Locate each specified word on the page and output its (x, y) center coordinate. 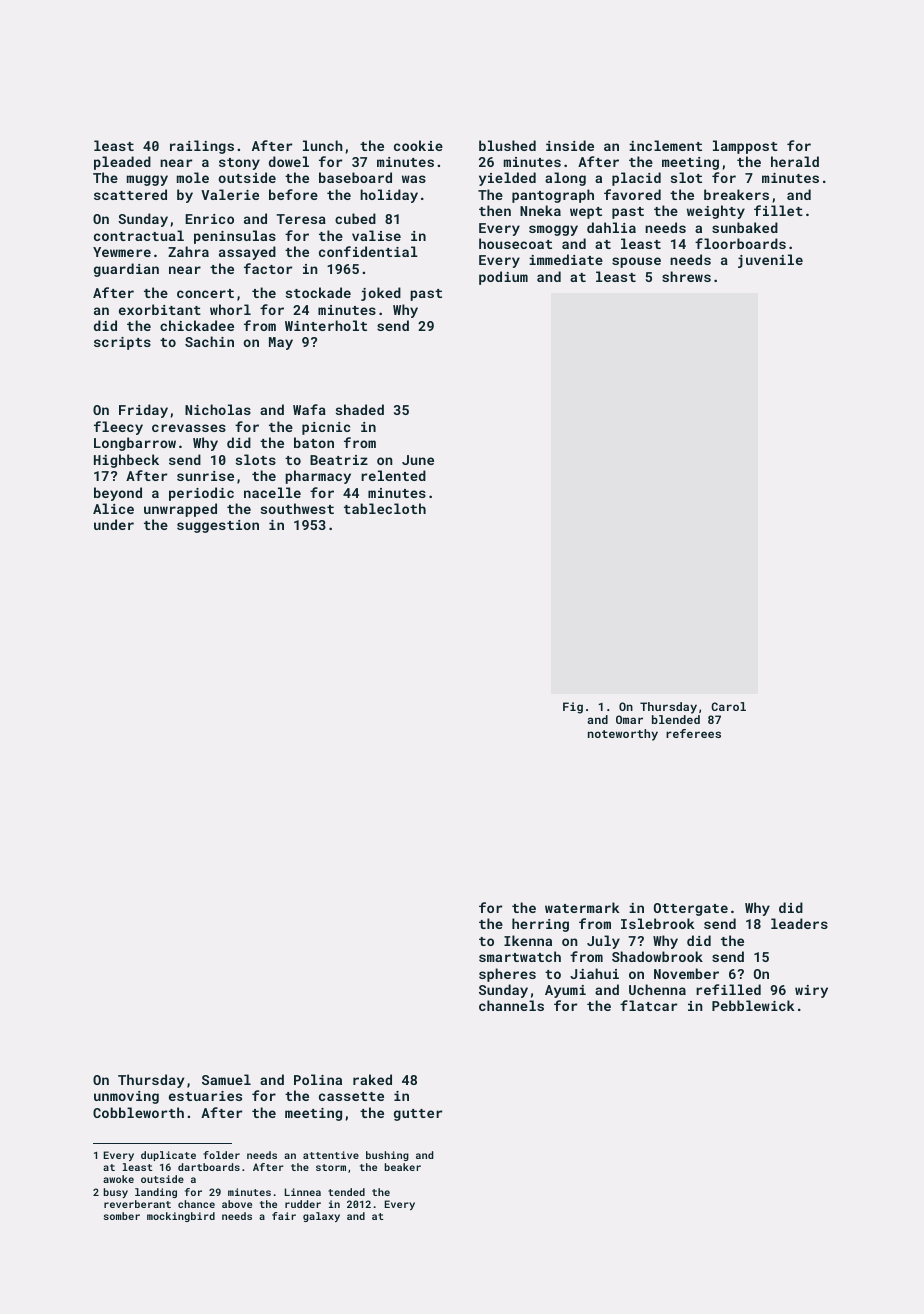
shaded (360, 409)
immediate (566, 259)
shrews (686, 276)
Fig (573, 708)
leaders (799, 923)
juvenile (770, 261)
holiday (389, 196)
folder (221, 1155)
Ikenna (528, 940)
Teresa (301, 219)
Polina (318, 1079)
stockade (318, 292)
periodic (201, 494)
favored (632, 194)
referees (693, 733)
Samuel (226, 1079)
